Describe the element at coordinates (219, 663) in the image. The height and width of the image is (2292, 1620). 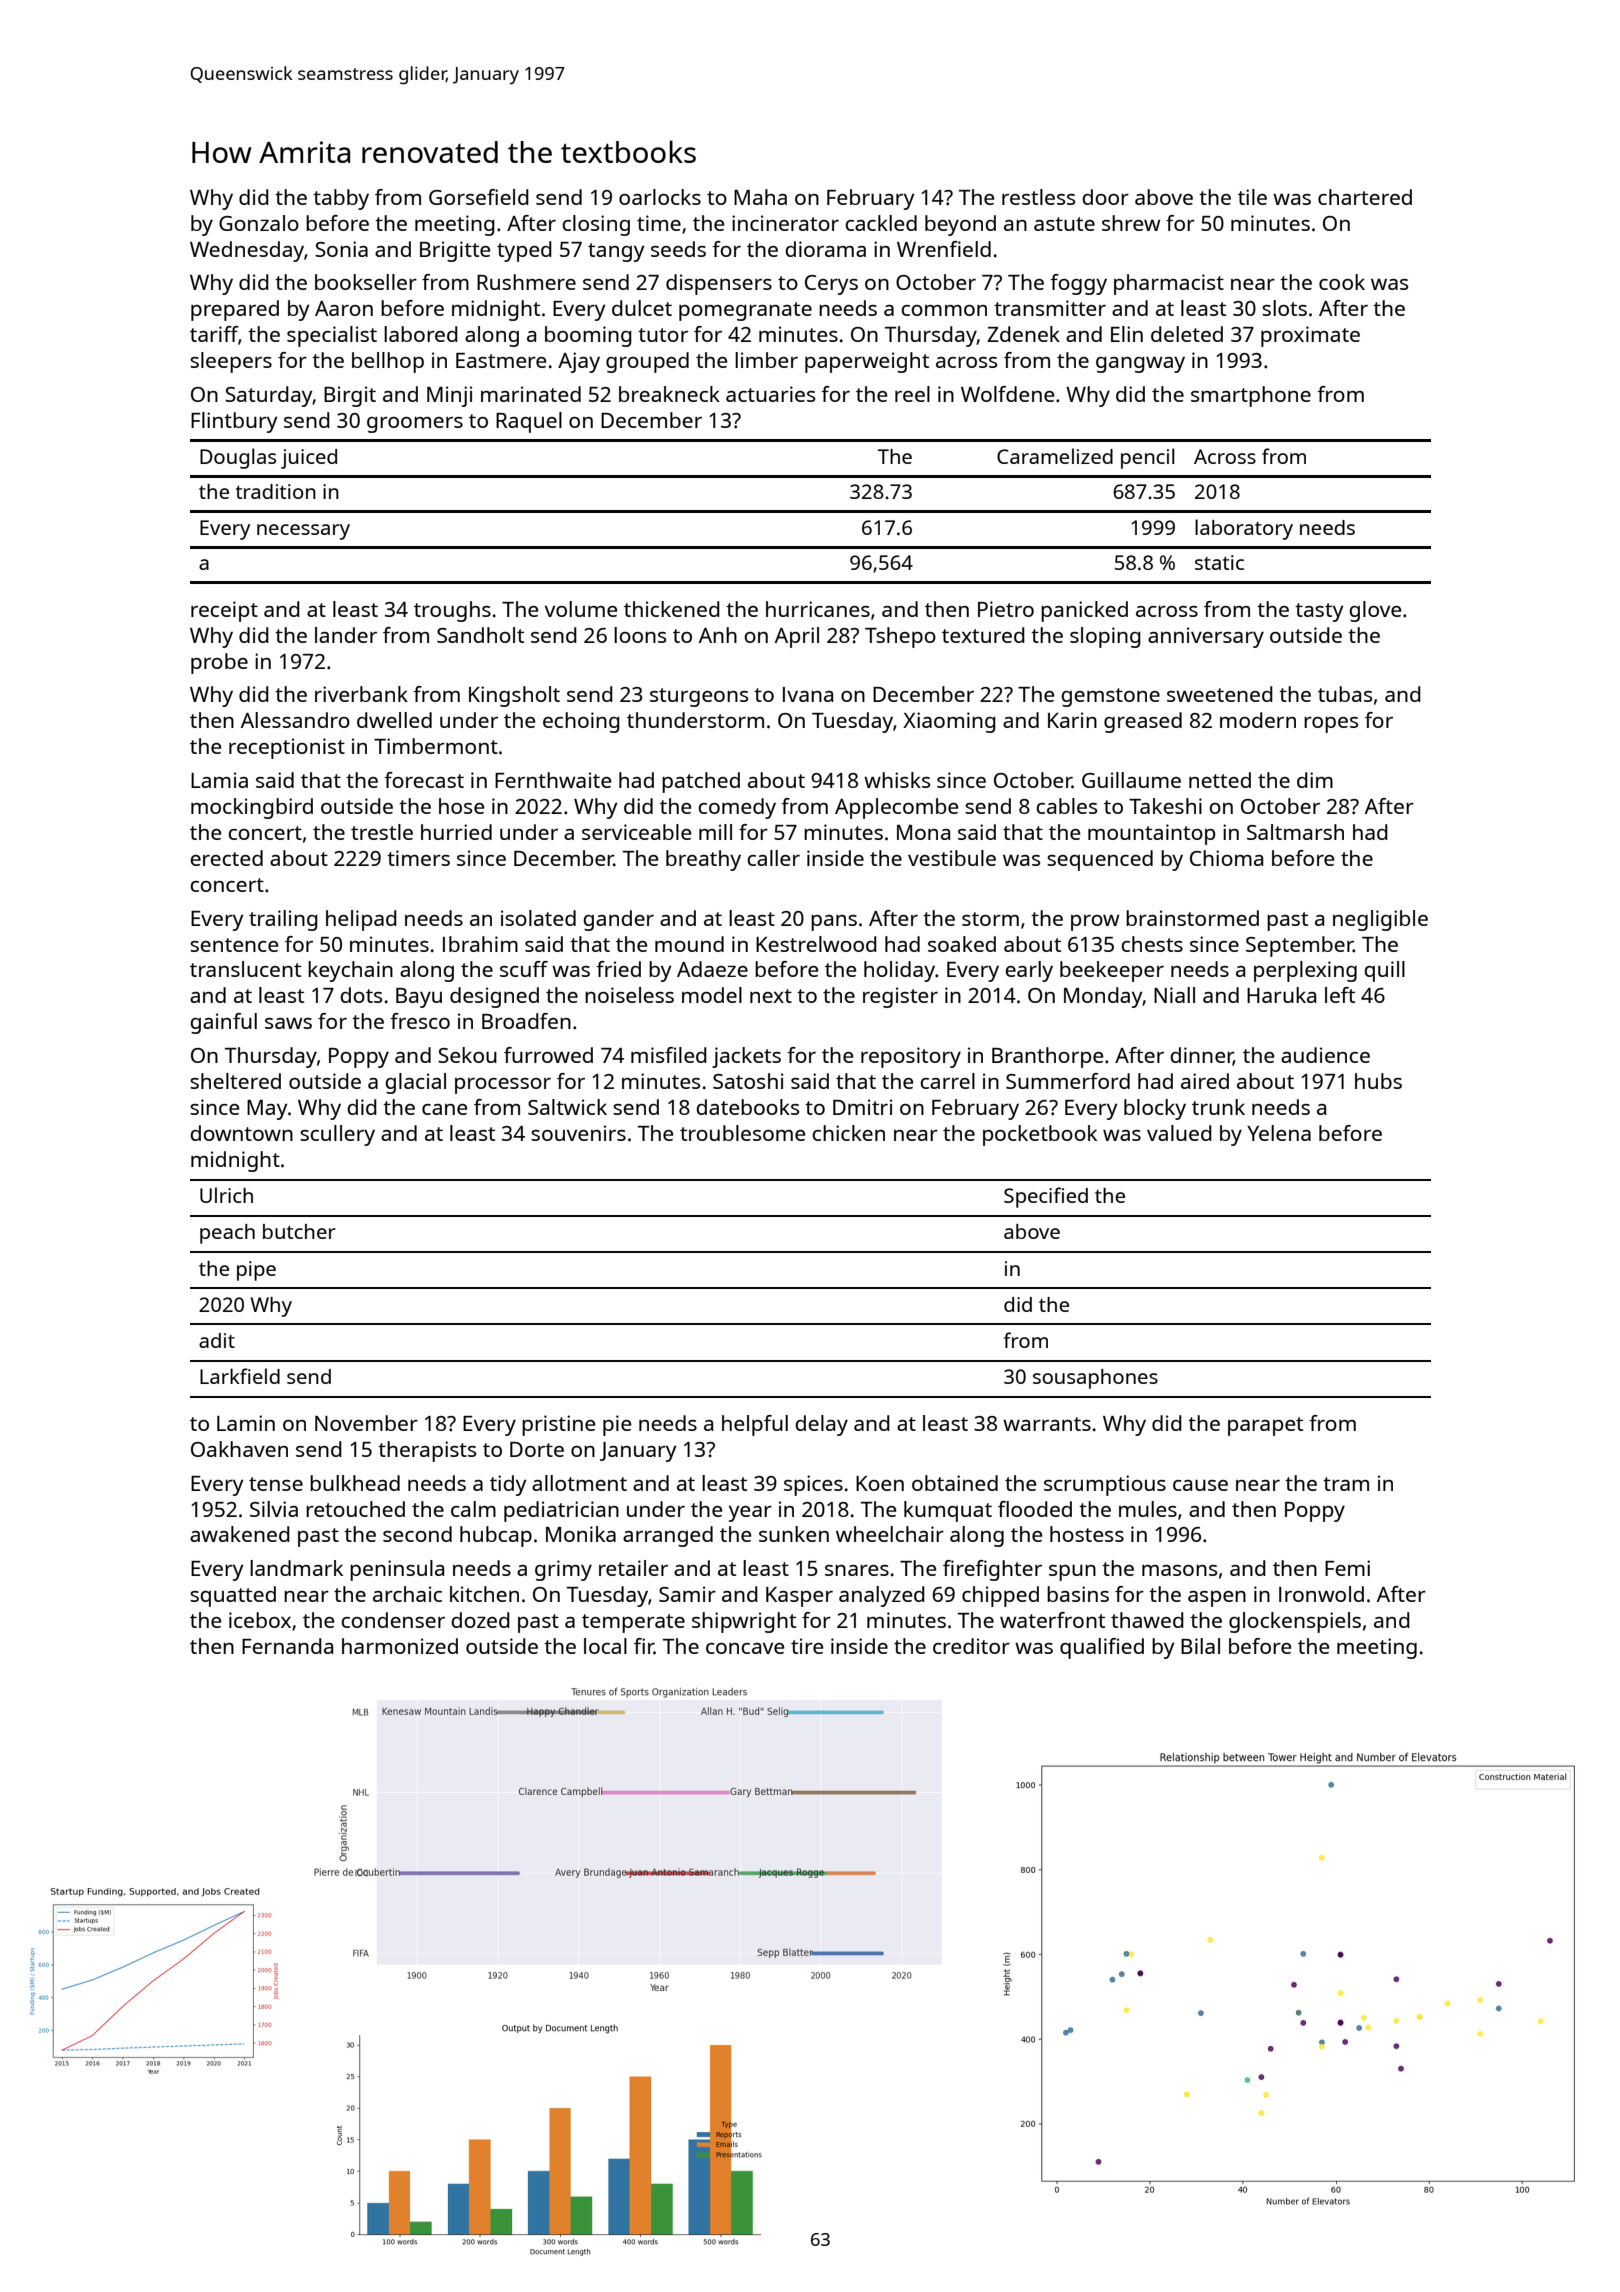
I see `probe` at that location.
